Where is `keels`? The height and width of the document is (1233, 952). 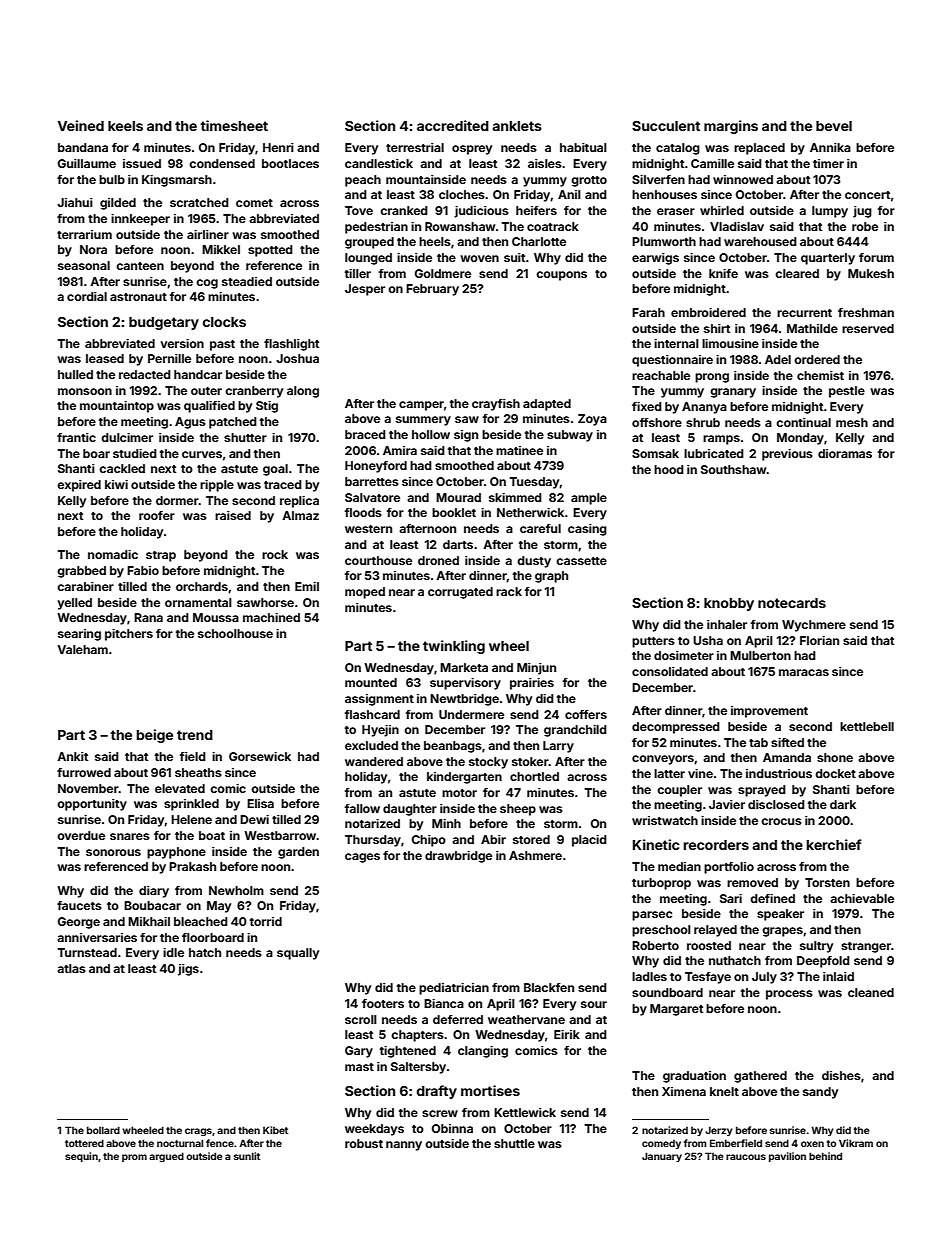 keels is located at coordinates (125, 126).
